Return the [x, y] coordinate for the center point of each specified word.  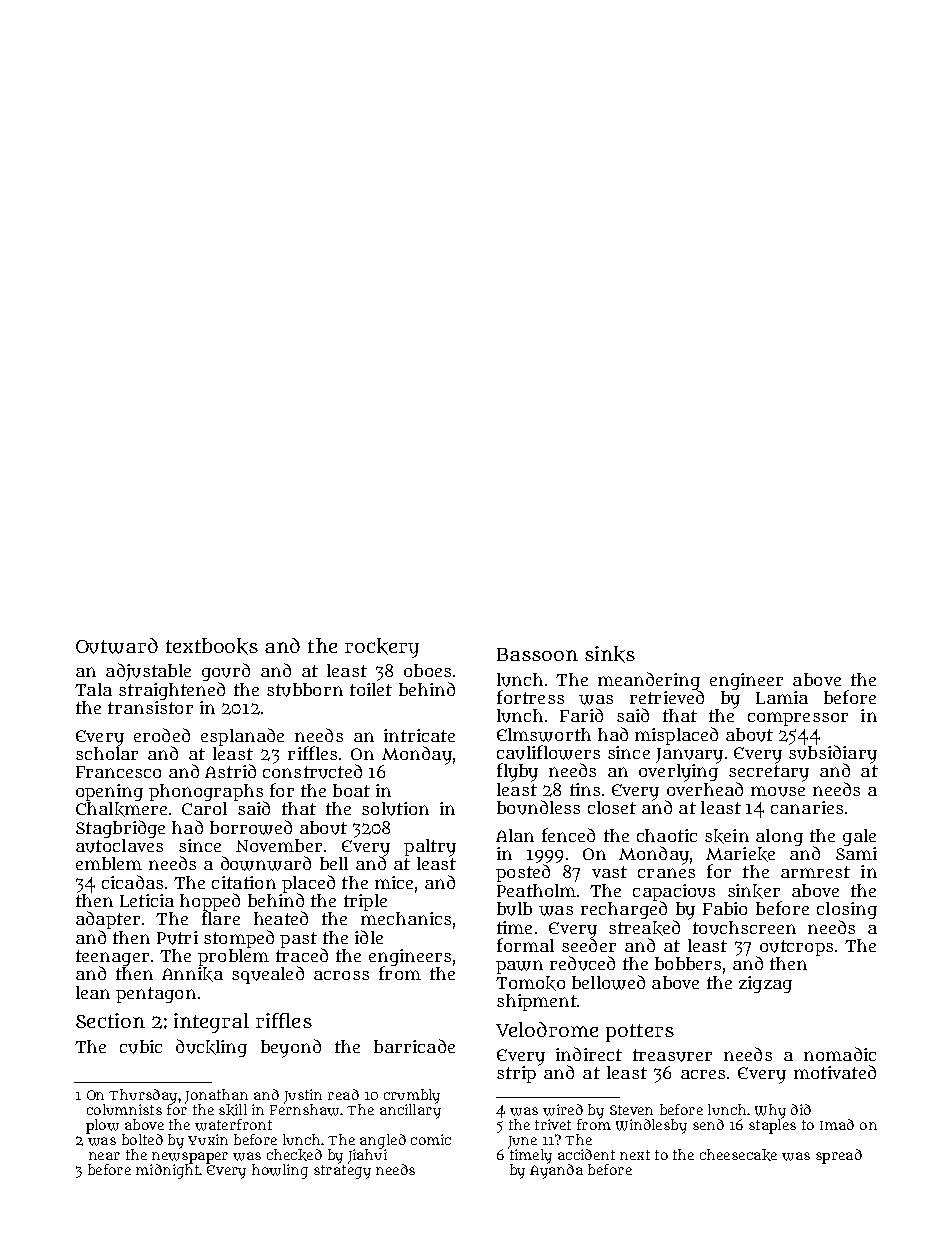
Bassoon [537, 654]
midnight [167, 1171]
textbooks [212, 646]
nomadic [840, 1054]
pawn [519, 967]
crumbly [412, 1096]
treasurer [672, 1055]
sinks [610, 654]
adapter [108, 920]
